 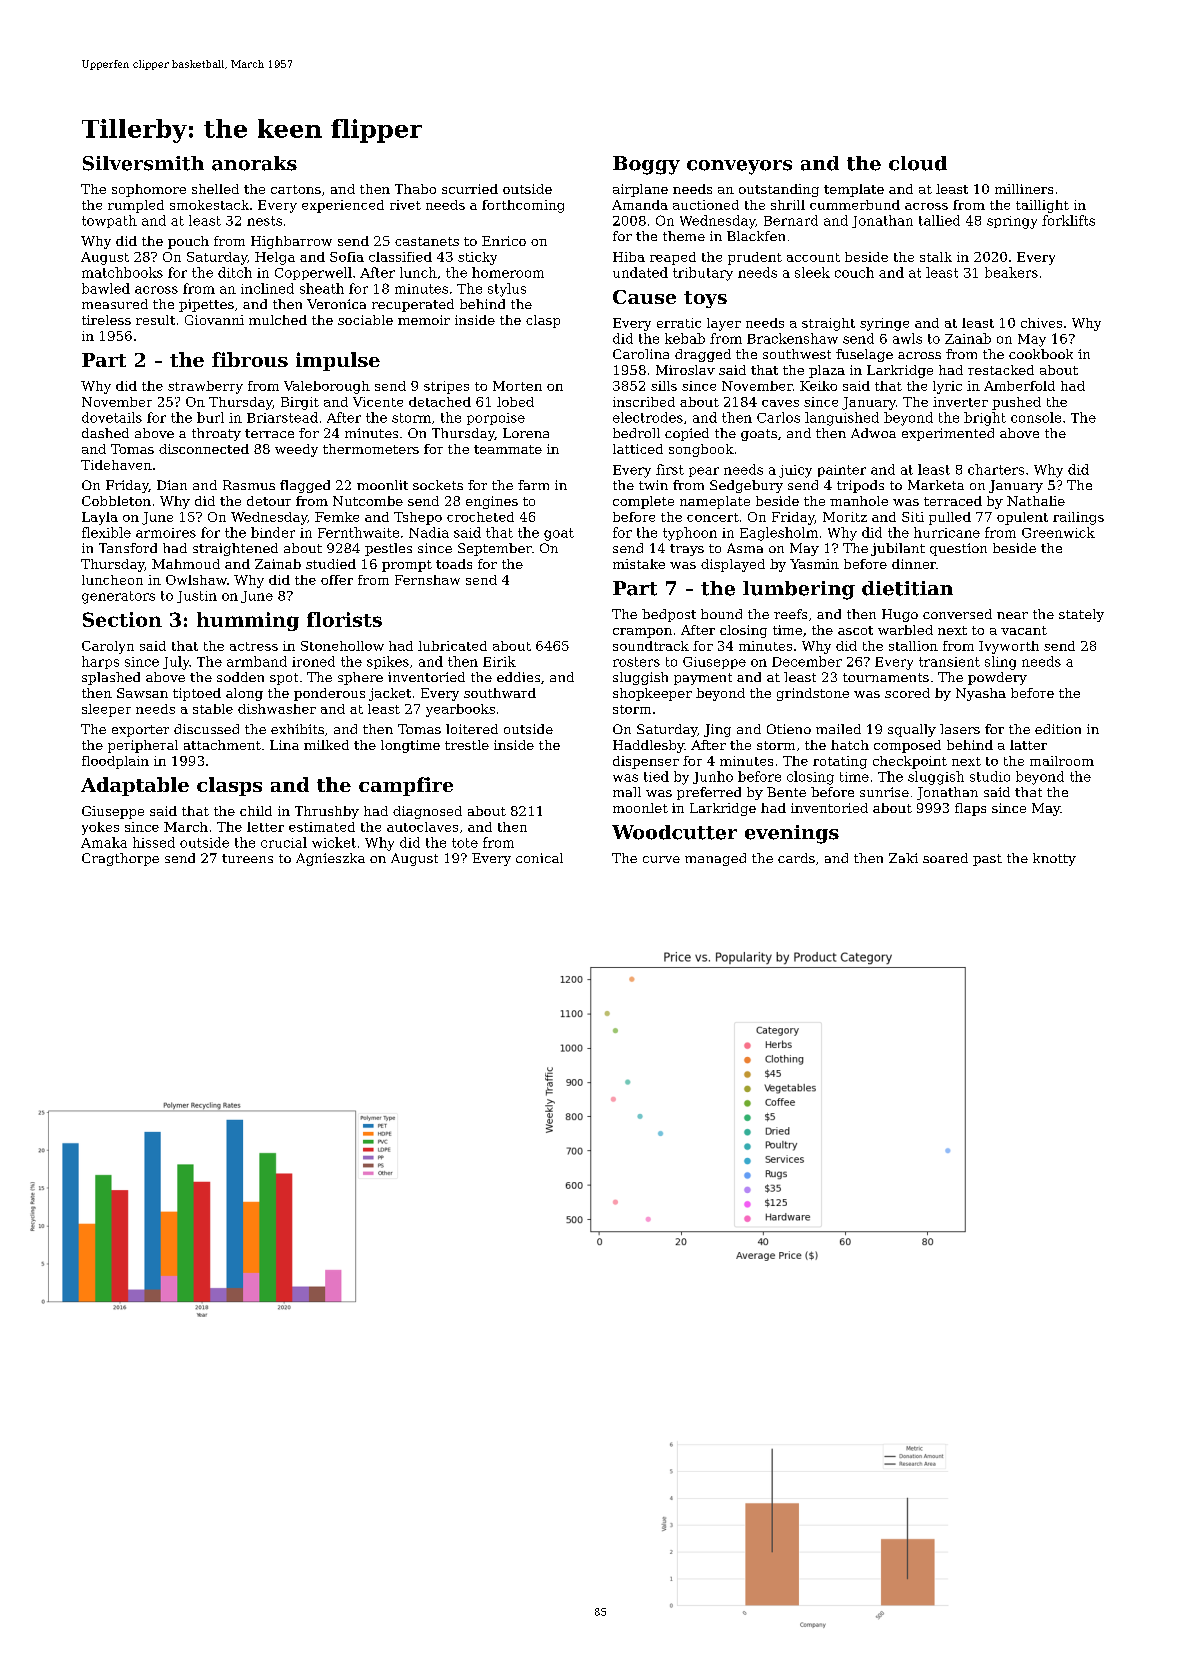 I want to click on Zaki, so click(x=903, y=858).
